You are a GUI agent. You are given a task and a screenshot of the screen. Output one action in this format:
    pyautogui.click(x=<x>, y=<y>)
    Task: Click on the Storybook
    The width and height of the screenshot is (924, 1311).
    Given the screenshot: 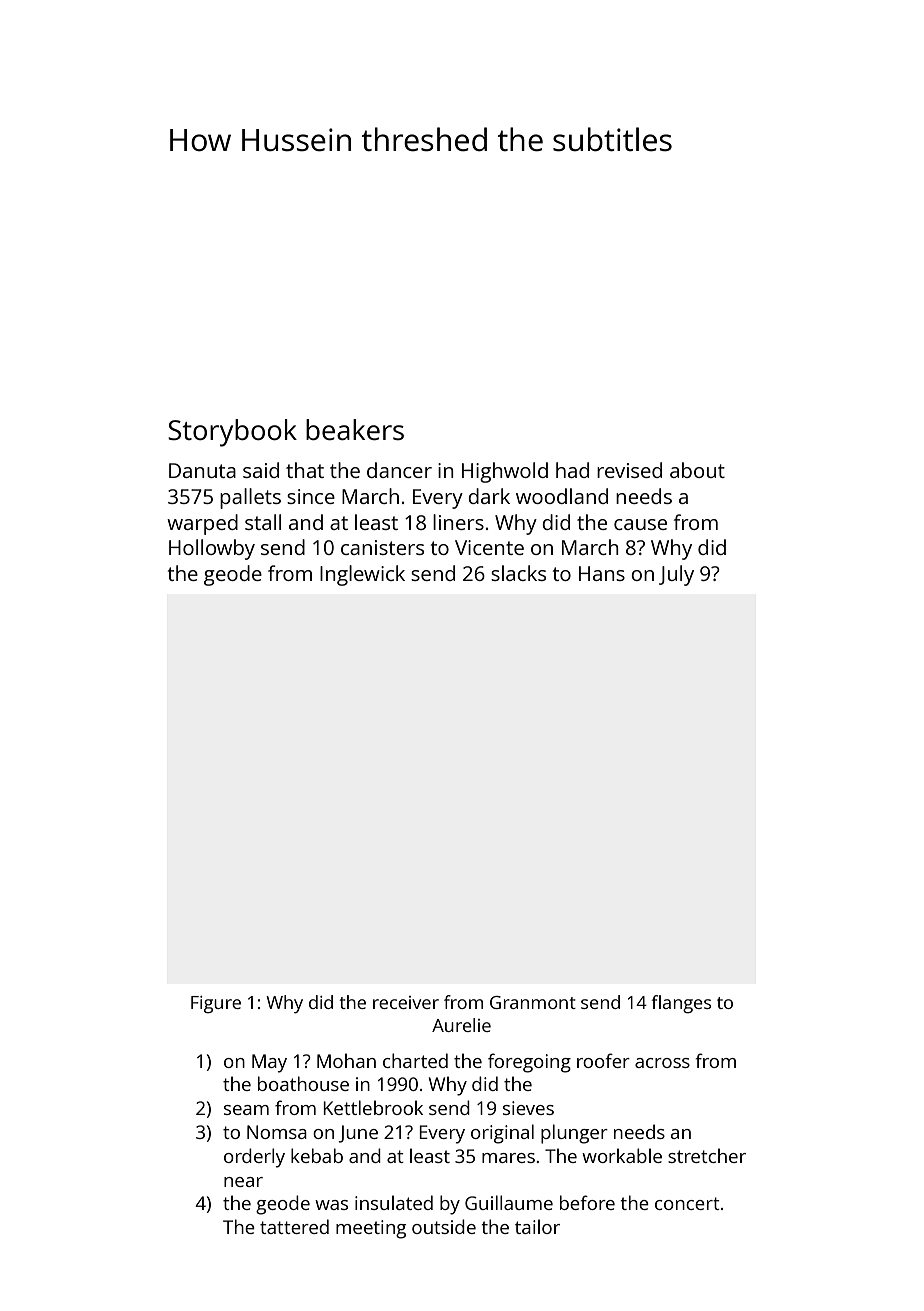 What is the action you would take?
    pyautogui.click(x=232, y=433)
